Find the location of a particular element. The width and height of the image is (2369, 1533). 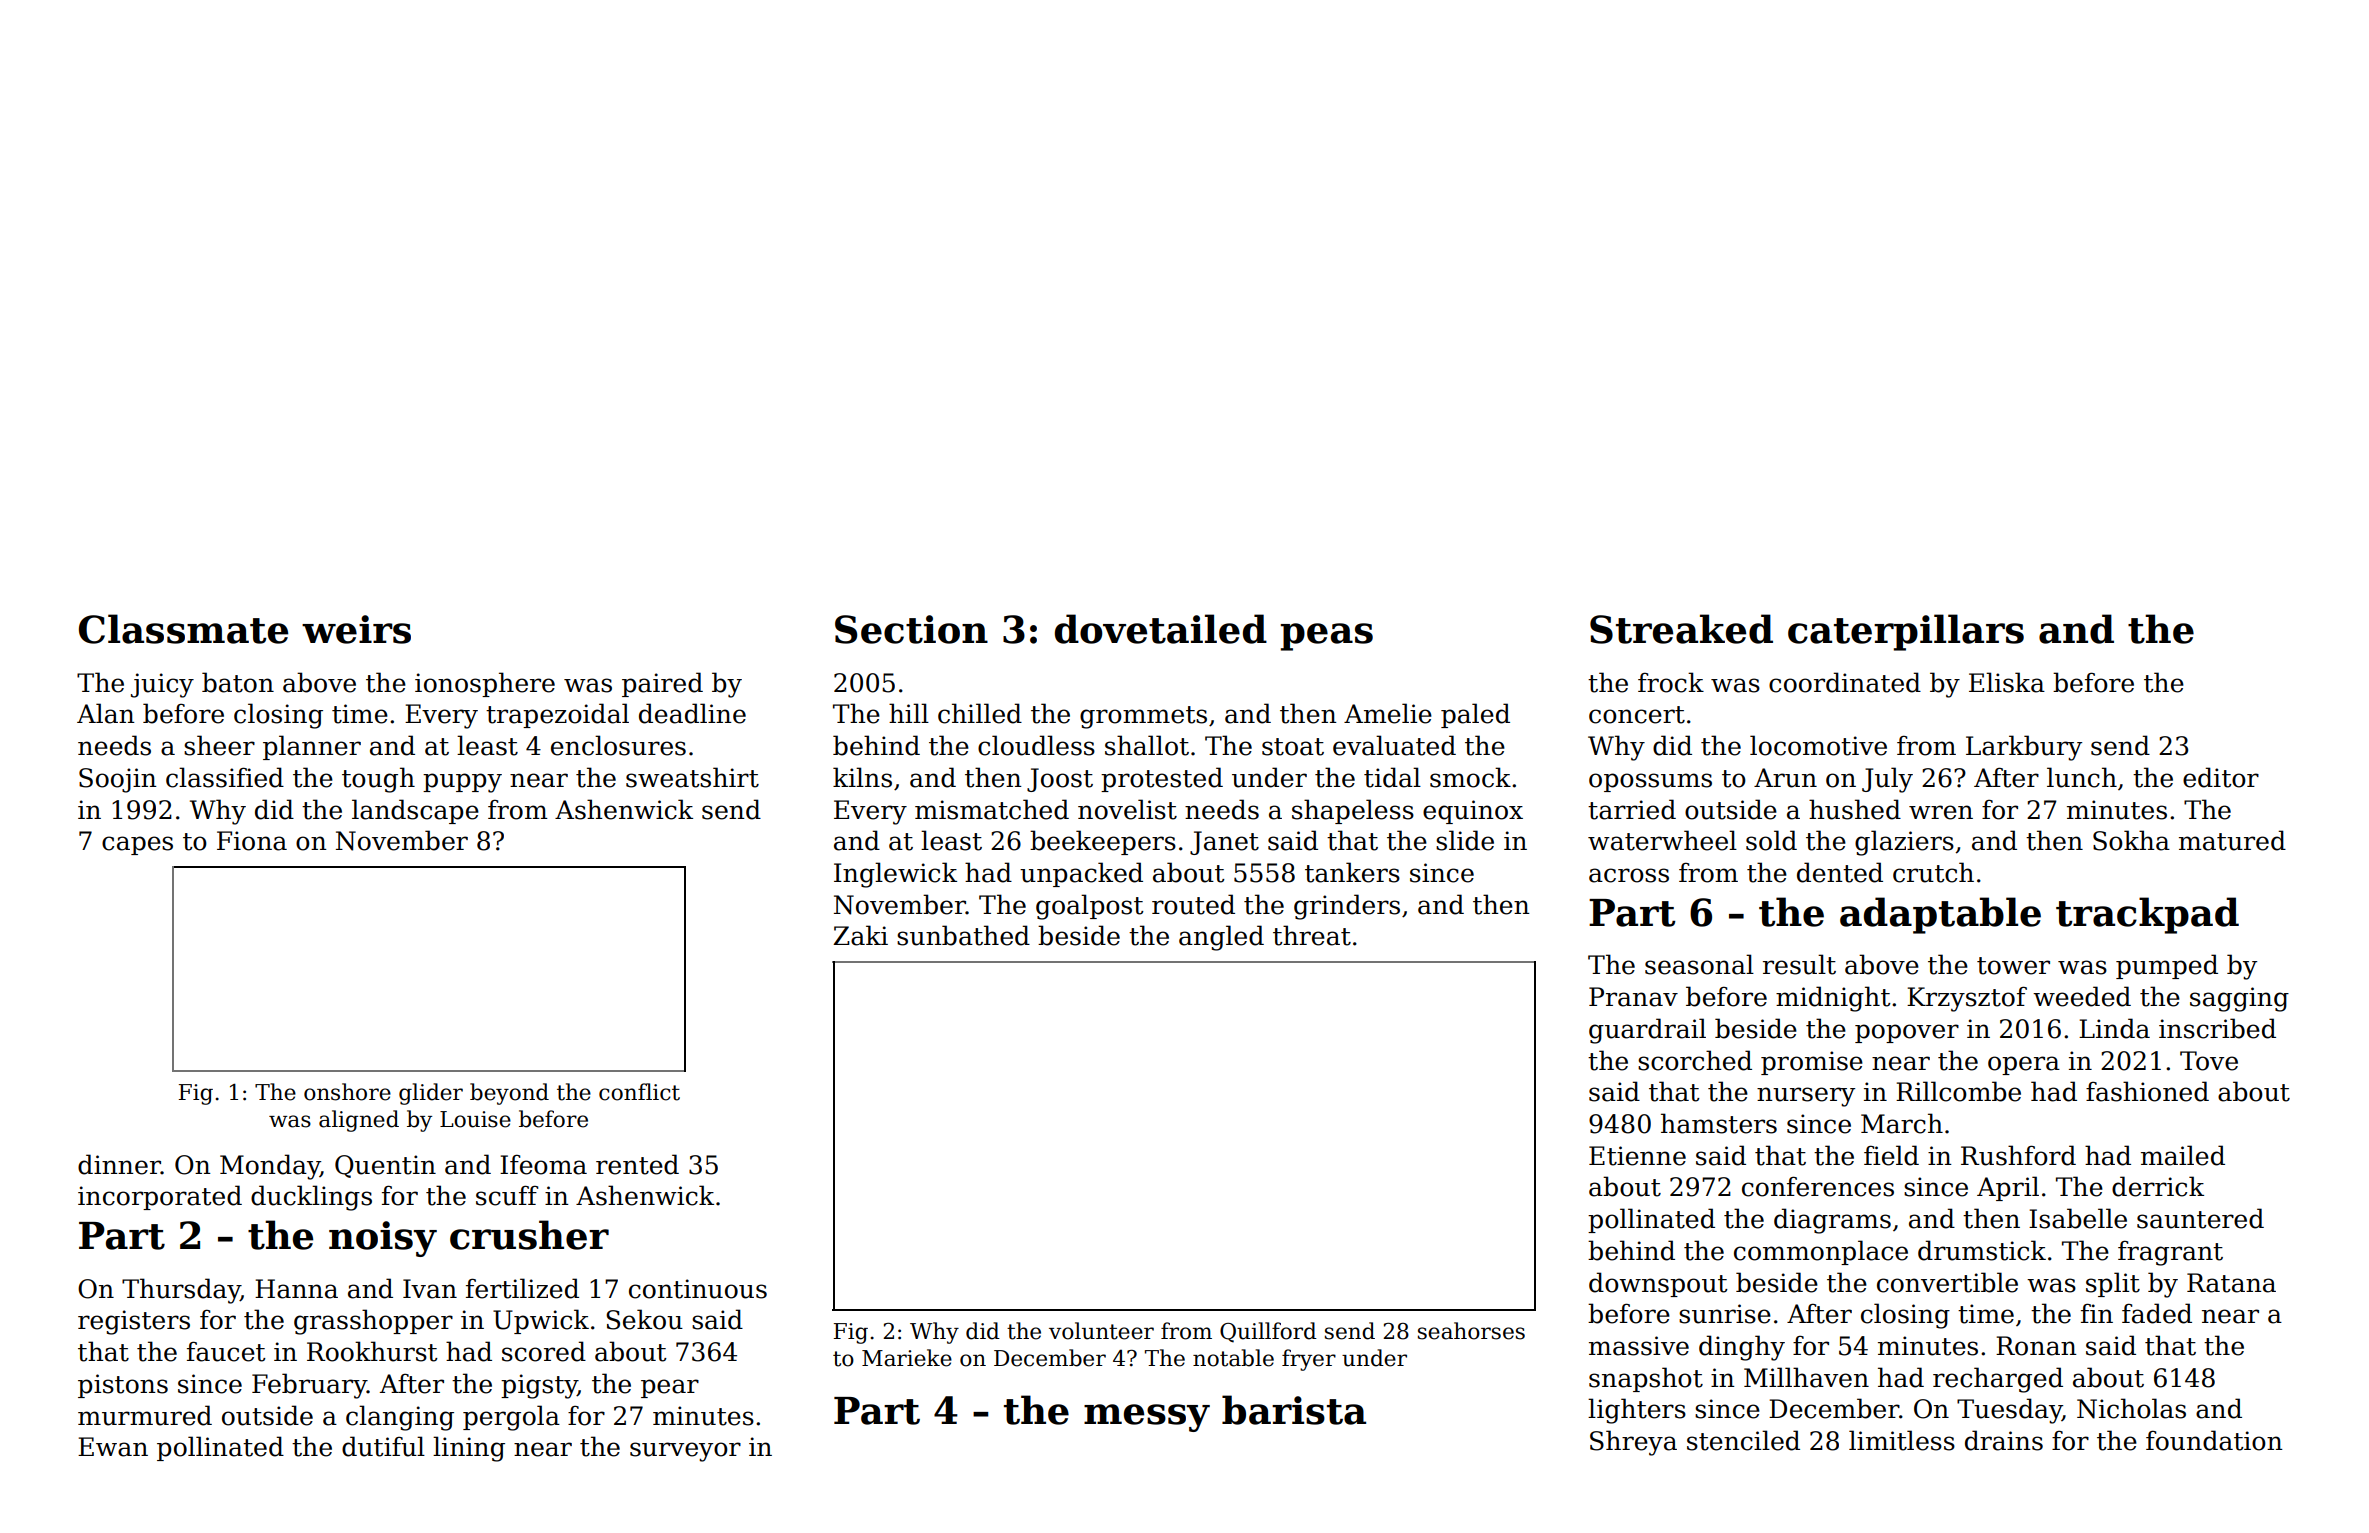

Tove is located at coordinates (2209, 1061).
